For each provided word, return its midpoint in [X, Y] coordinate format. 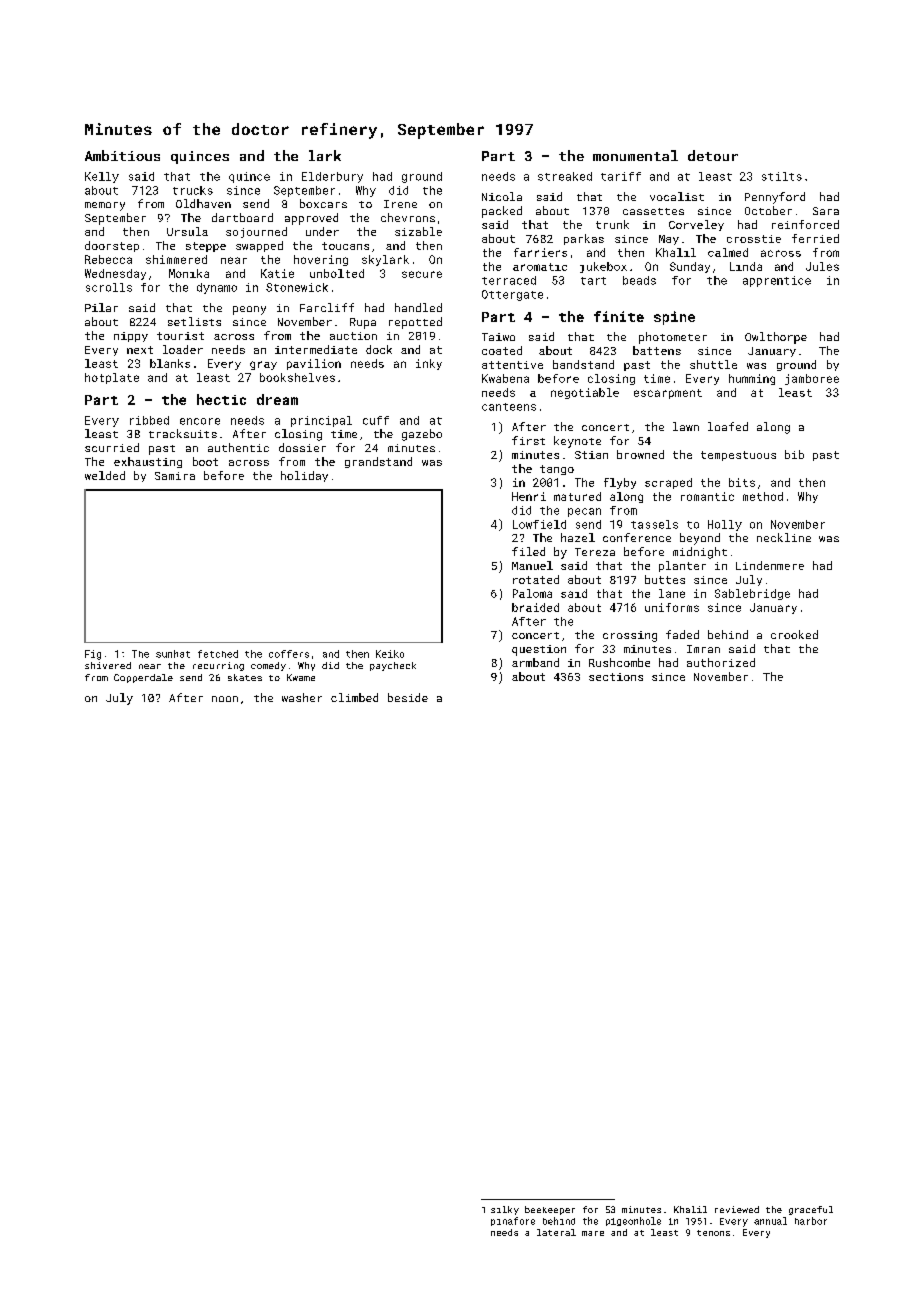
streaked [565, 176]
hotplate [112, 378]
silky [505, 1210]
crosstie [754, 239]
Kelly [102, 177]
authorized [721, 662]
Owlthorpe [776, 338]
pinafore [513, 1221]
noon [225, 699]
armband [535, 662]
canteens [509, 407]
